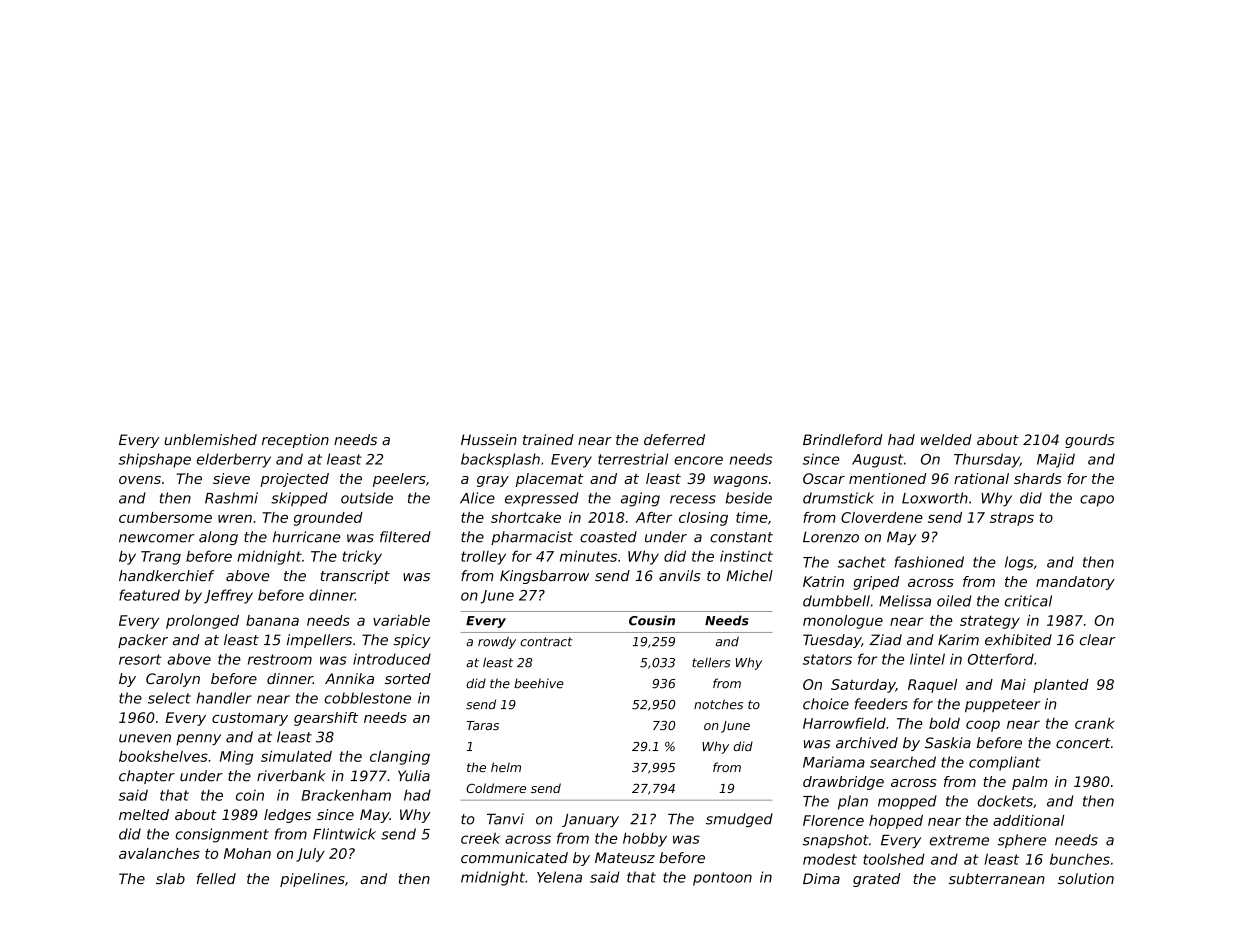 Image resolution: width=1233 pixels, height=952 pixels. What do you see at coordinates (489, 439) in the screenshot?
I see `Hussein` at bounding box center [489, 439].
